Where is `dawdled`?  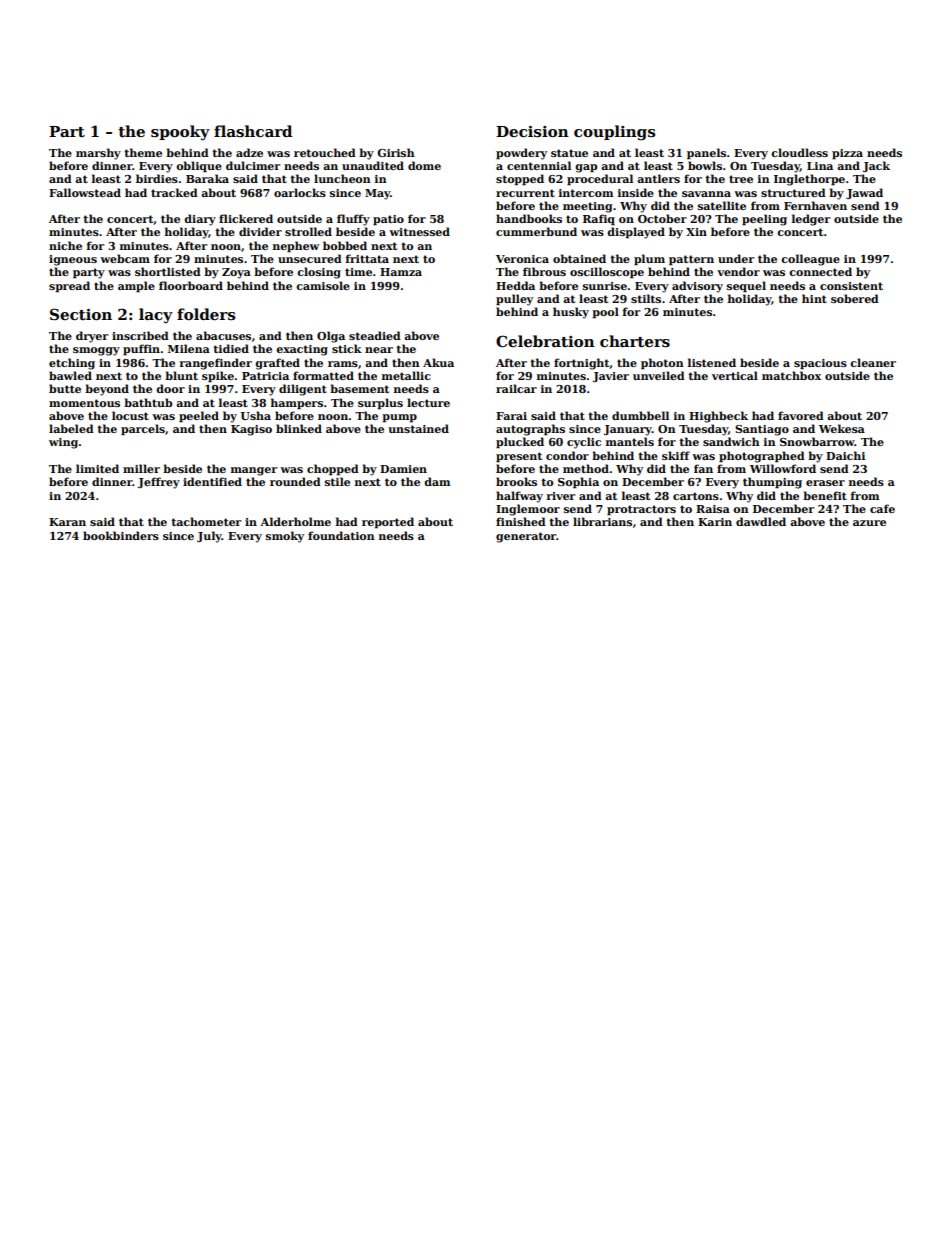
dawdled is located at coordinates (761, 521).
